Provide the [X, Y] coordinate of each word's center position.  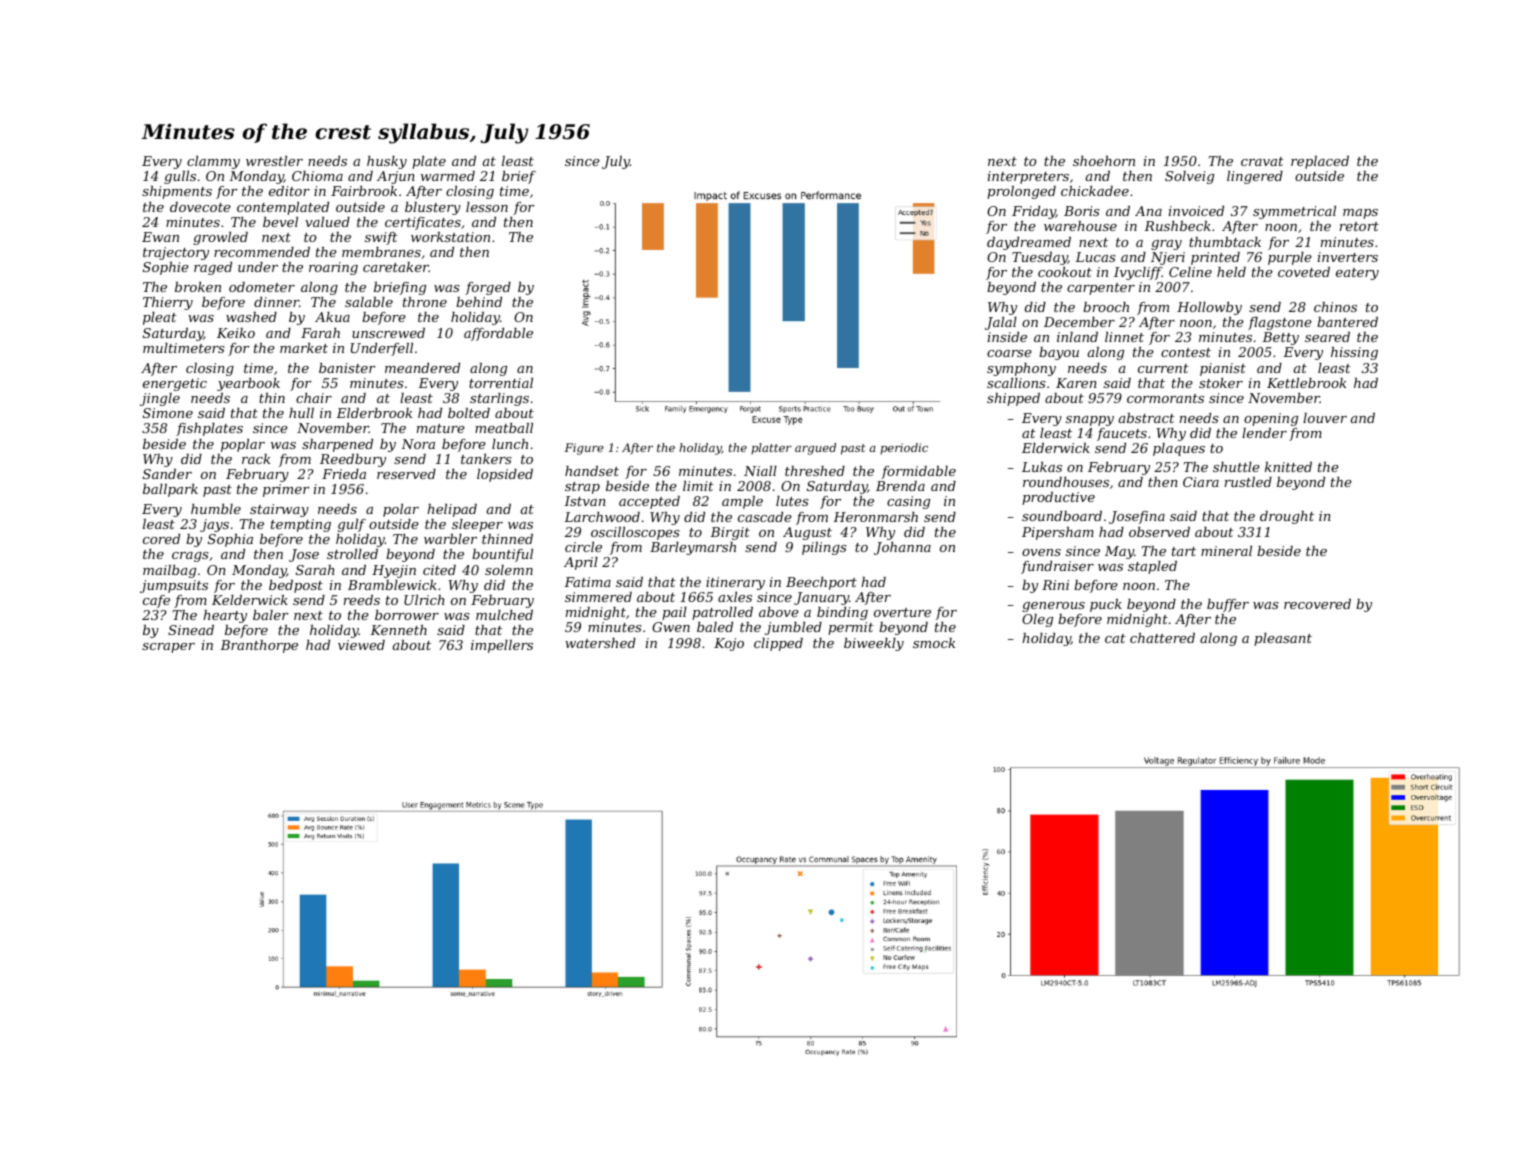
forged [488, 288]
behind [479, 302]
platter [771, 449]
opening [1271, 419]
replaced [1320, 162]
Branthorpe [259, 646]
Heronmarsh [875, 517]
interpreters [1028, 177]
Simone [168, 413]
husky [387, 162]
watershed [600, 643]
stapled [1152, 567]
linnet [1124, 337]
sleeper [477, 525]
